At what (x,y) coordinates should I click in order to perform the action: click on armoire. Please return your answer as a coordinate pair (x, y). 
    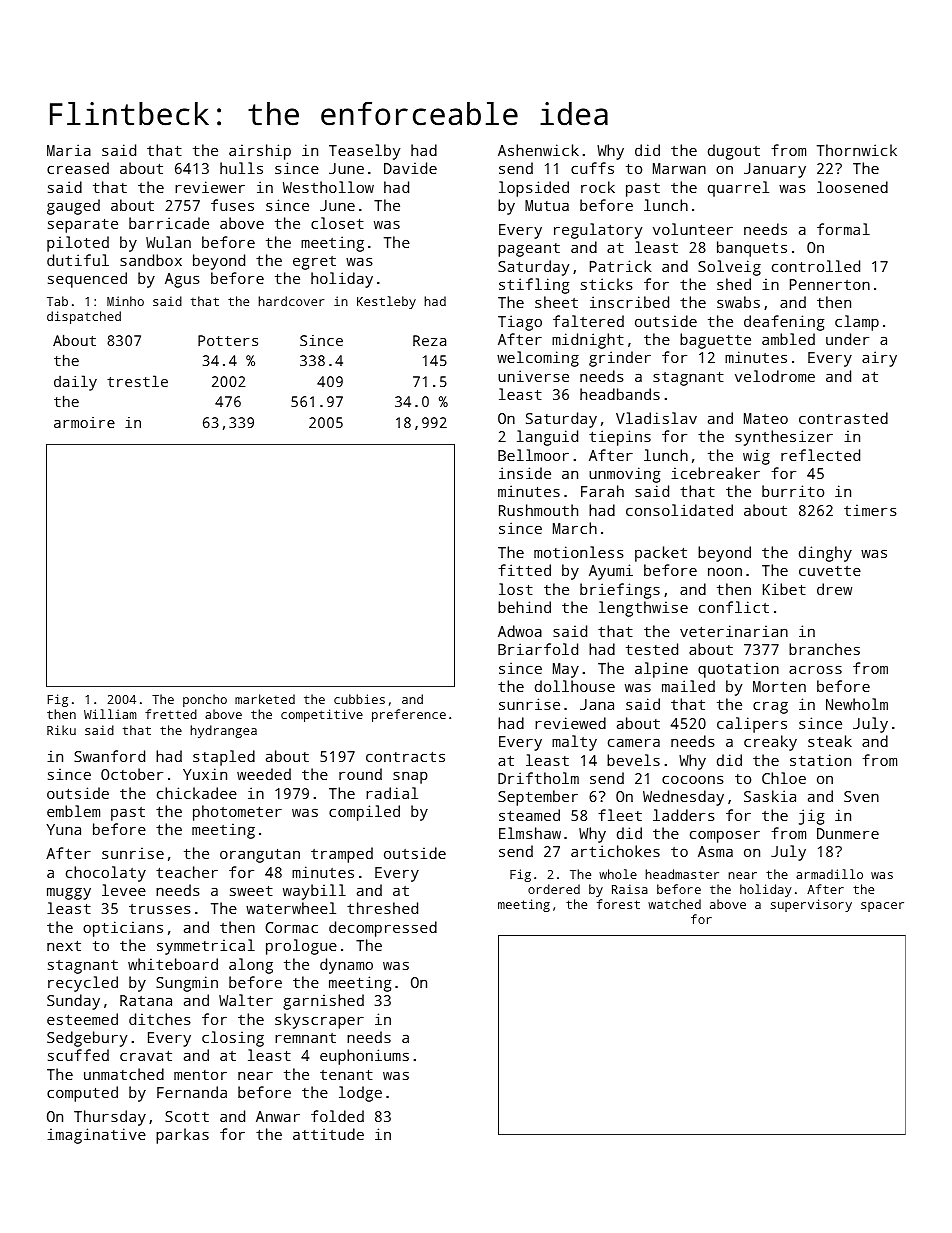
    Looking at the image, I should click on (84, 422).
